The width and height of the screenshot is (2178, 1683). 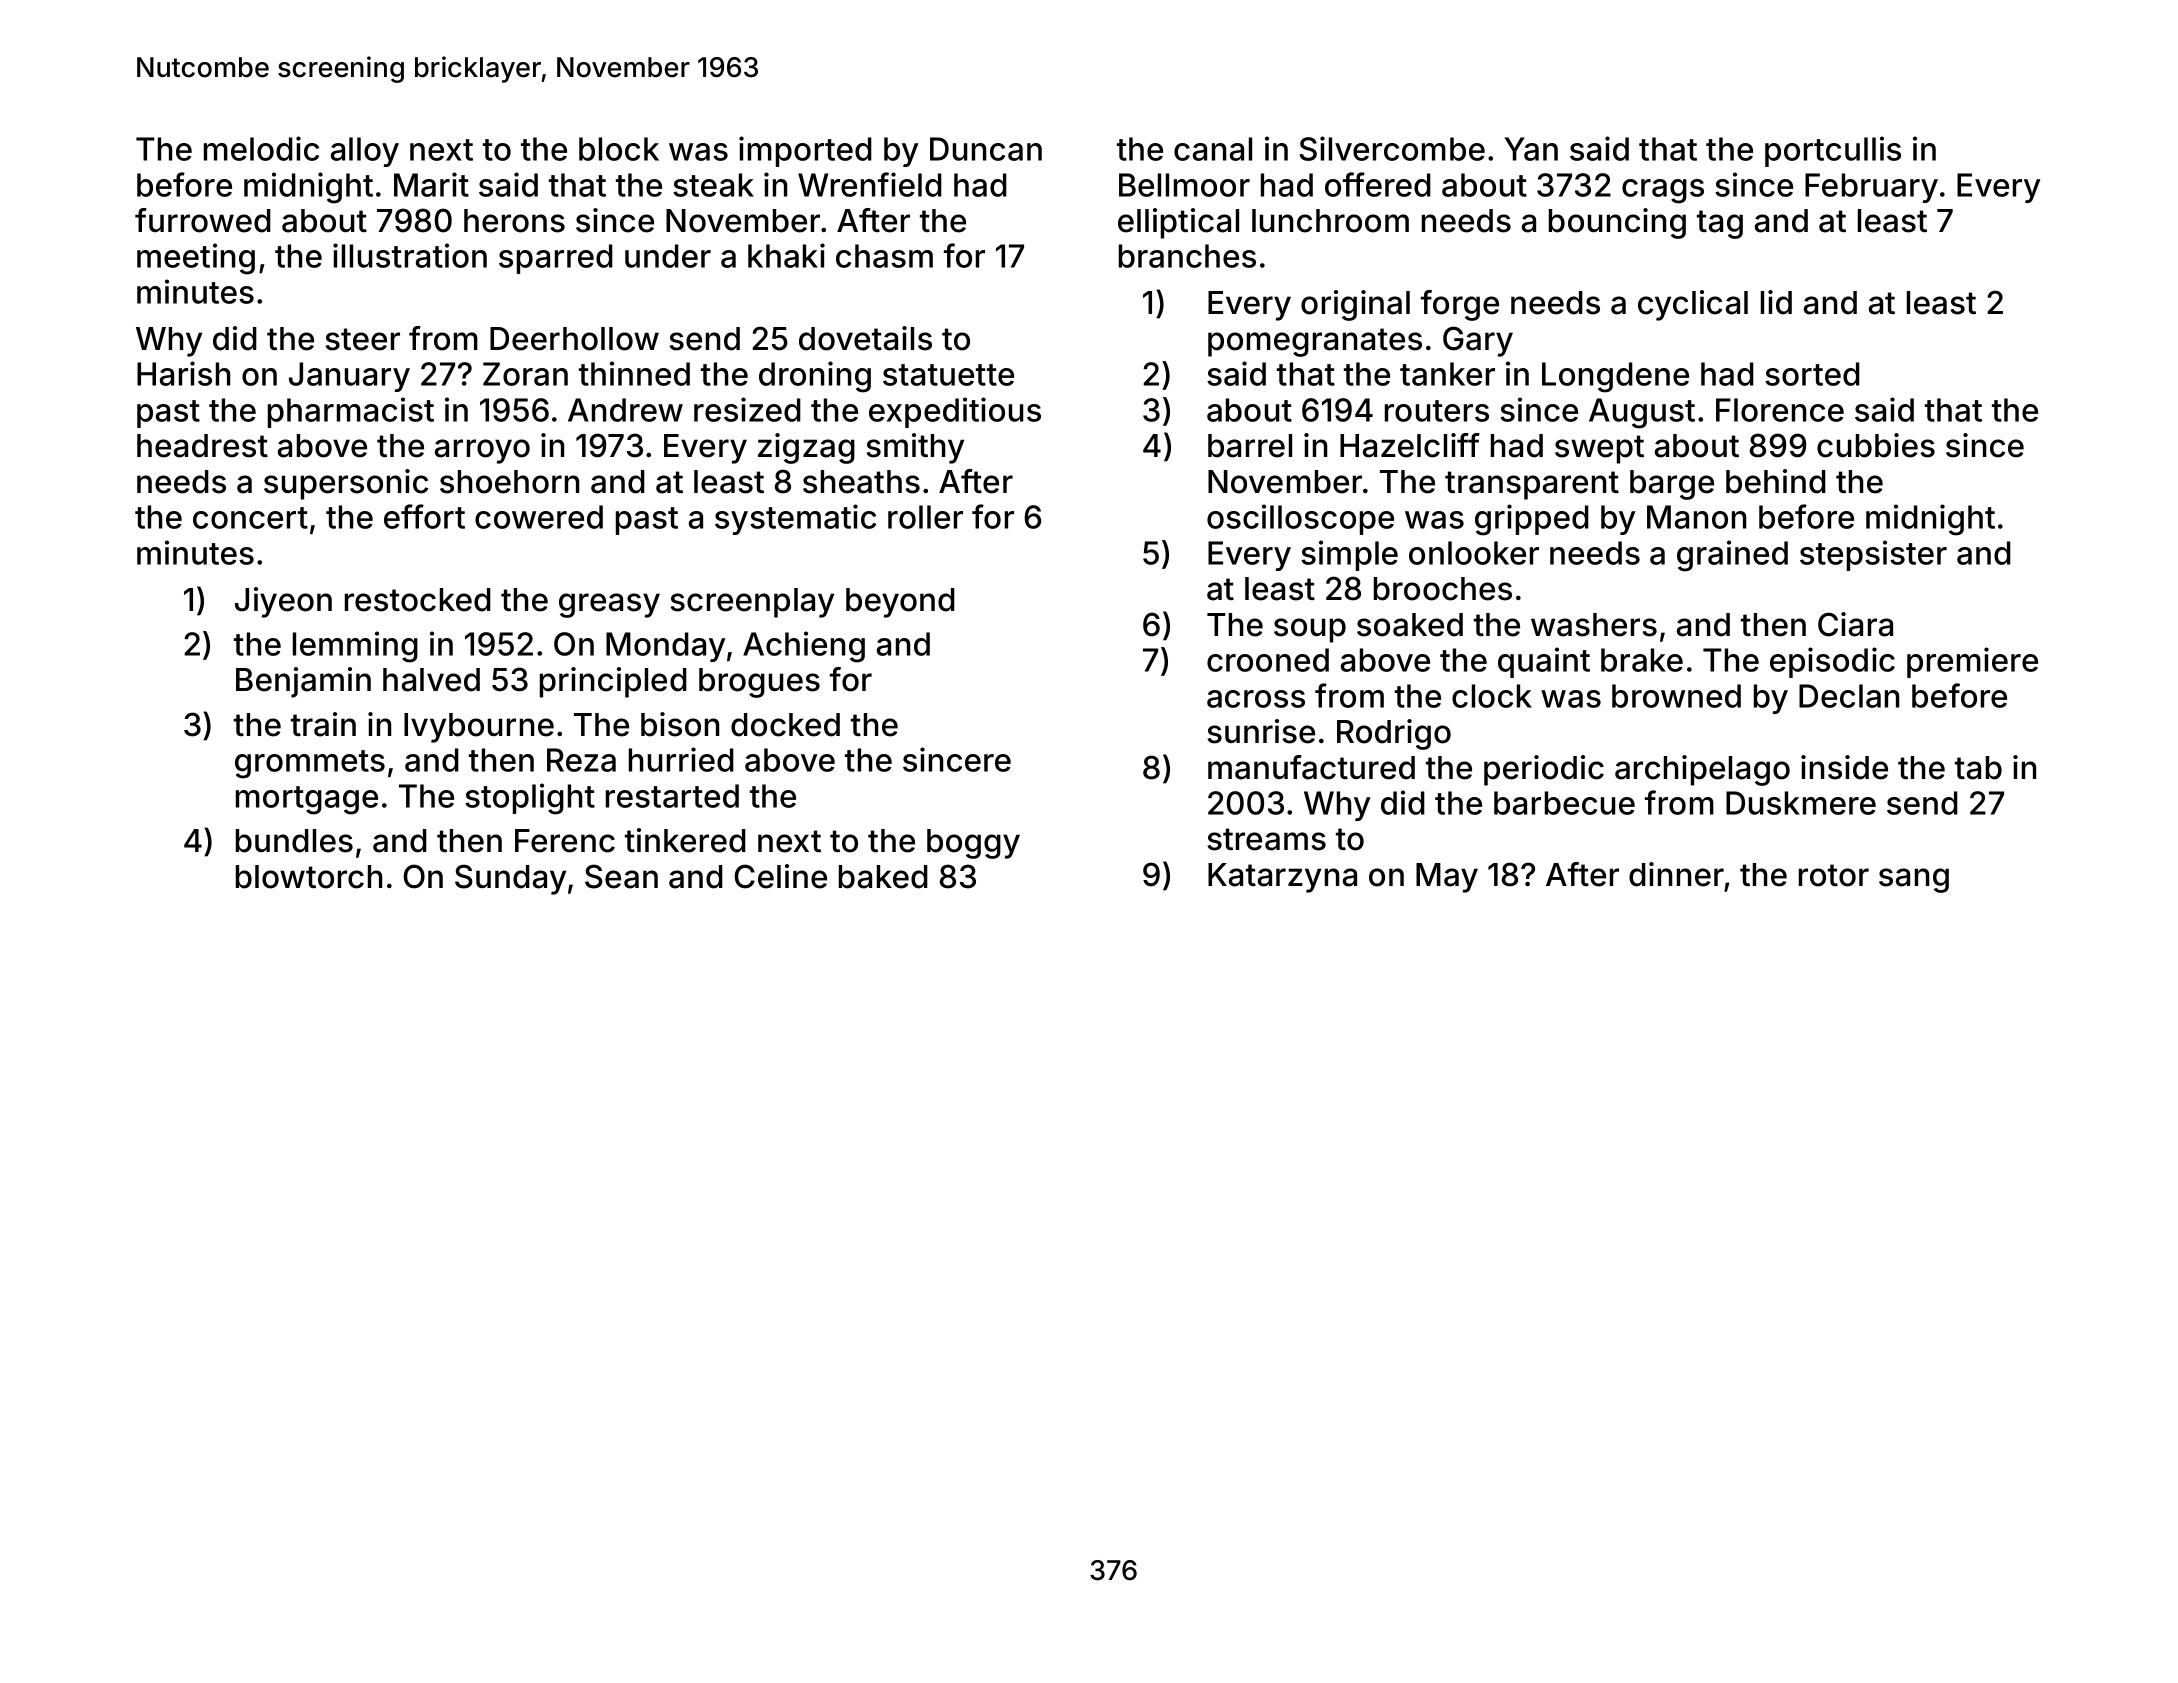 I want to click on cowered, so click(x=539, y=517).
